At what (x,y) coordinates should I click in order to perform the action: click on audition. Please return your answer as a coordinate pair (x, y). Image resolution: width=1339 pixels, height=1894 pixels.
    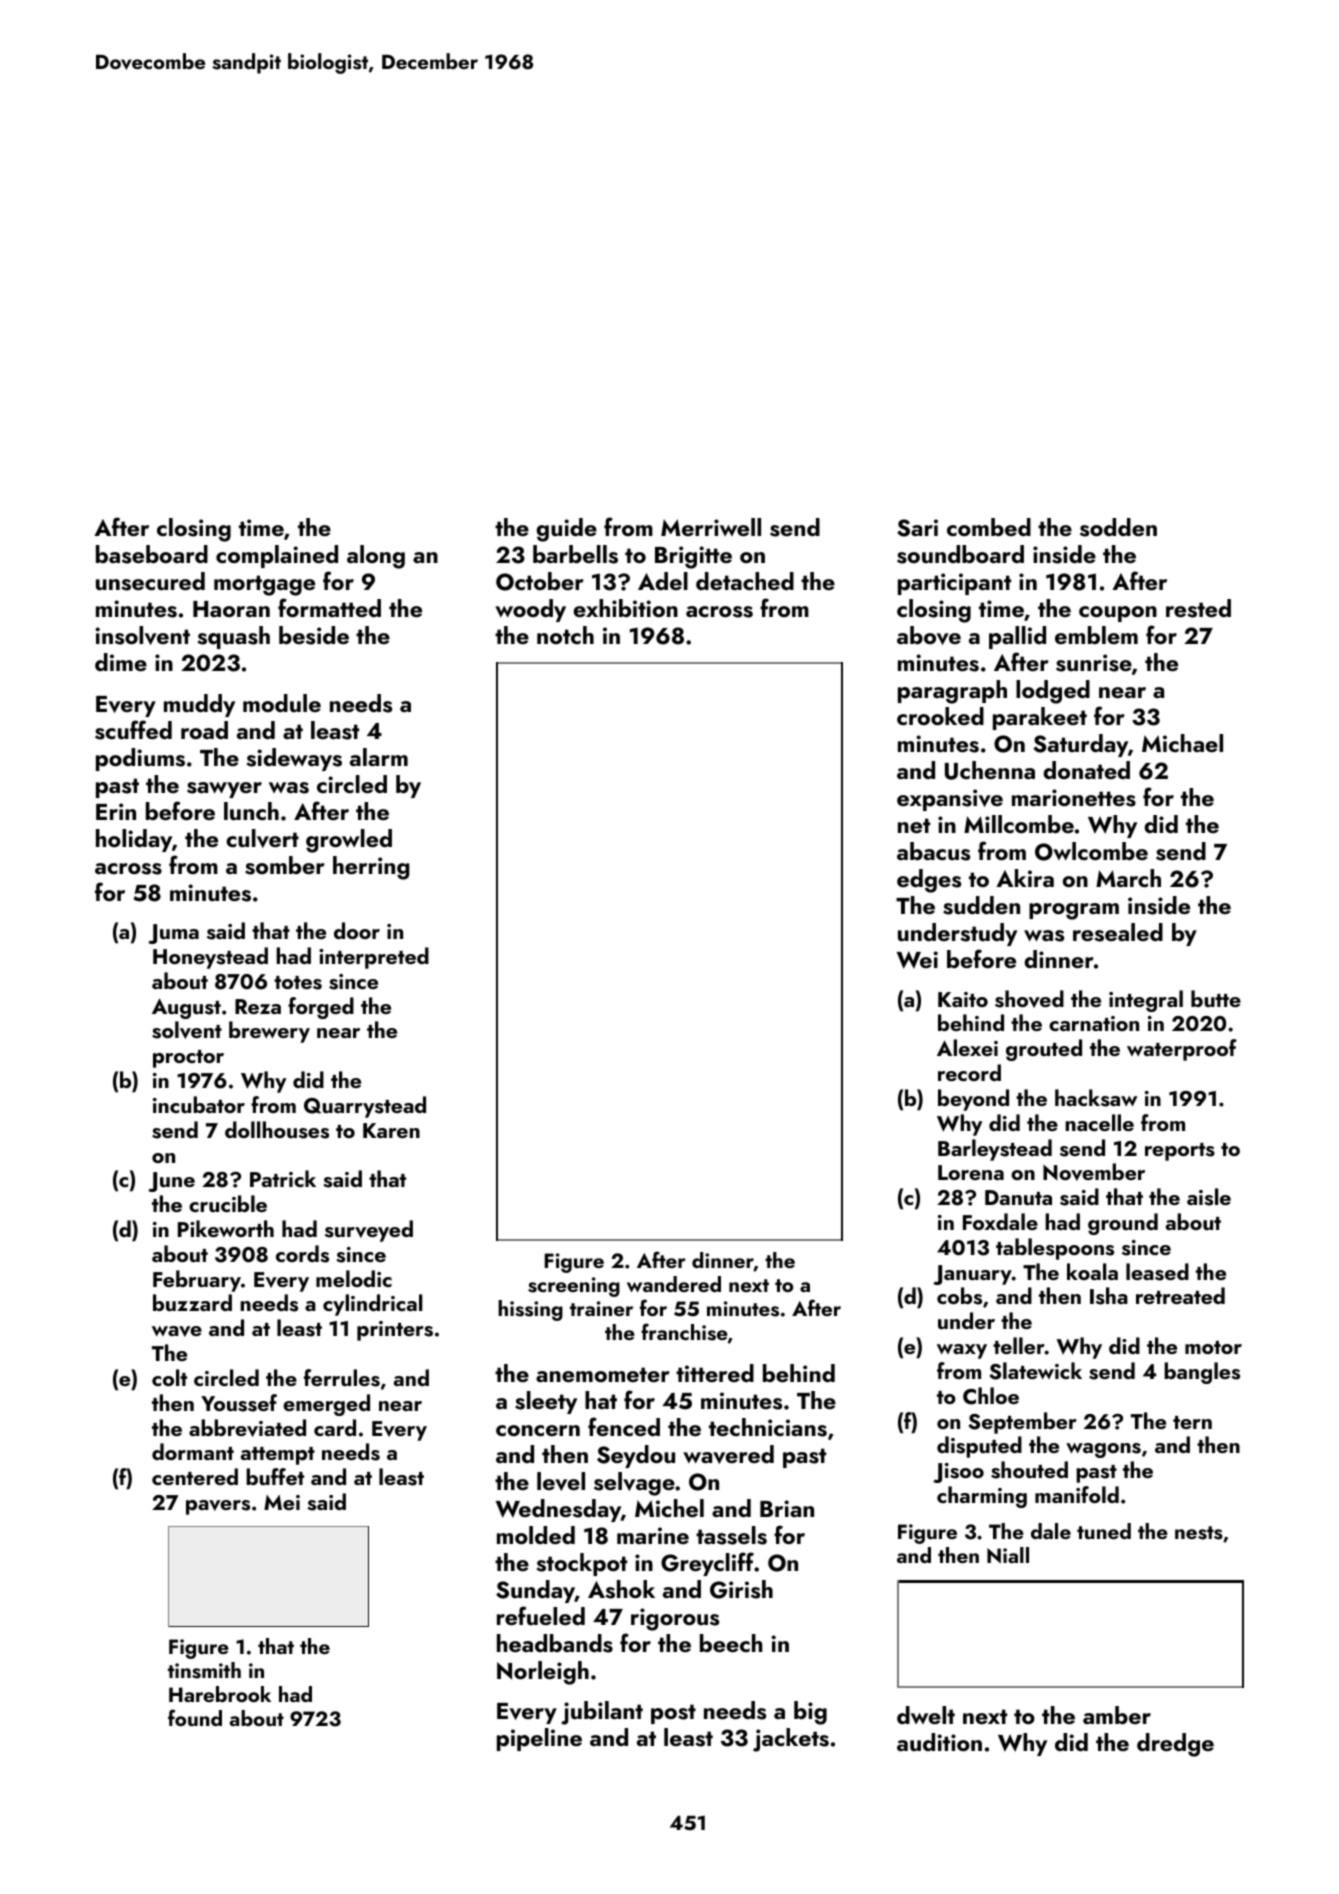
    Looking at the image, I should click on (939, 1742).
